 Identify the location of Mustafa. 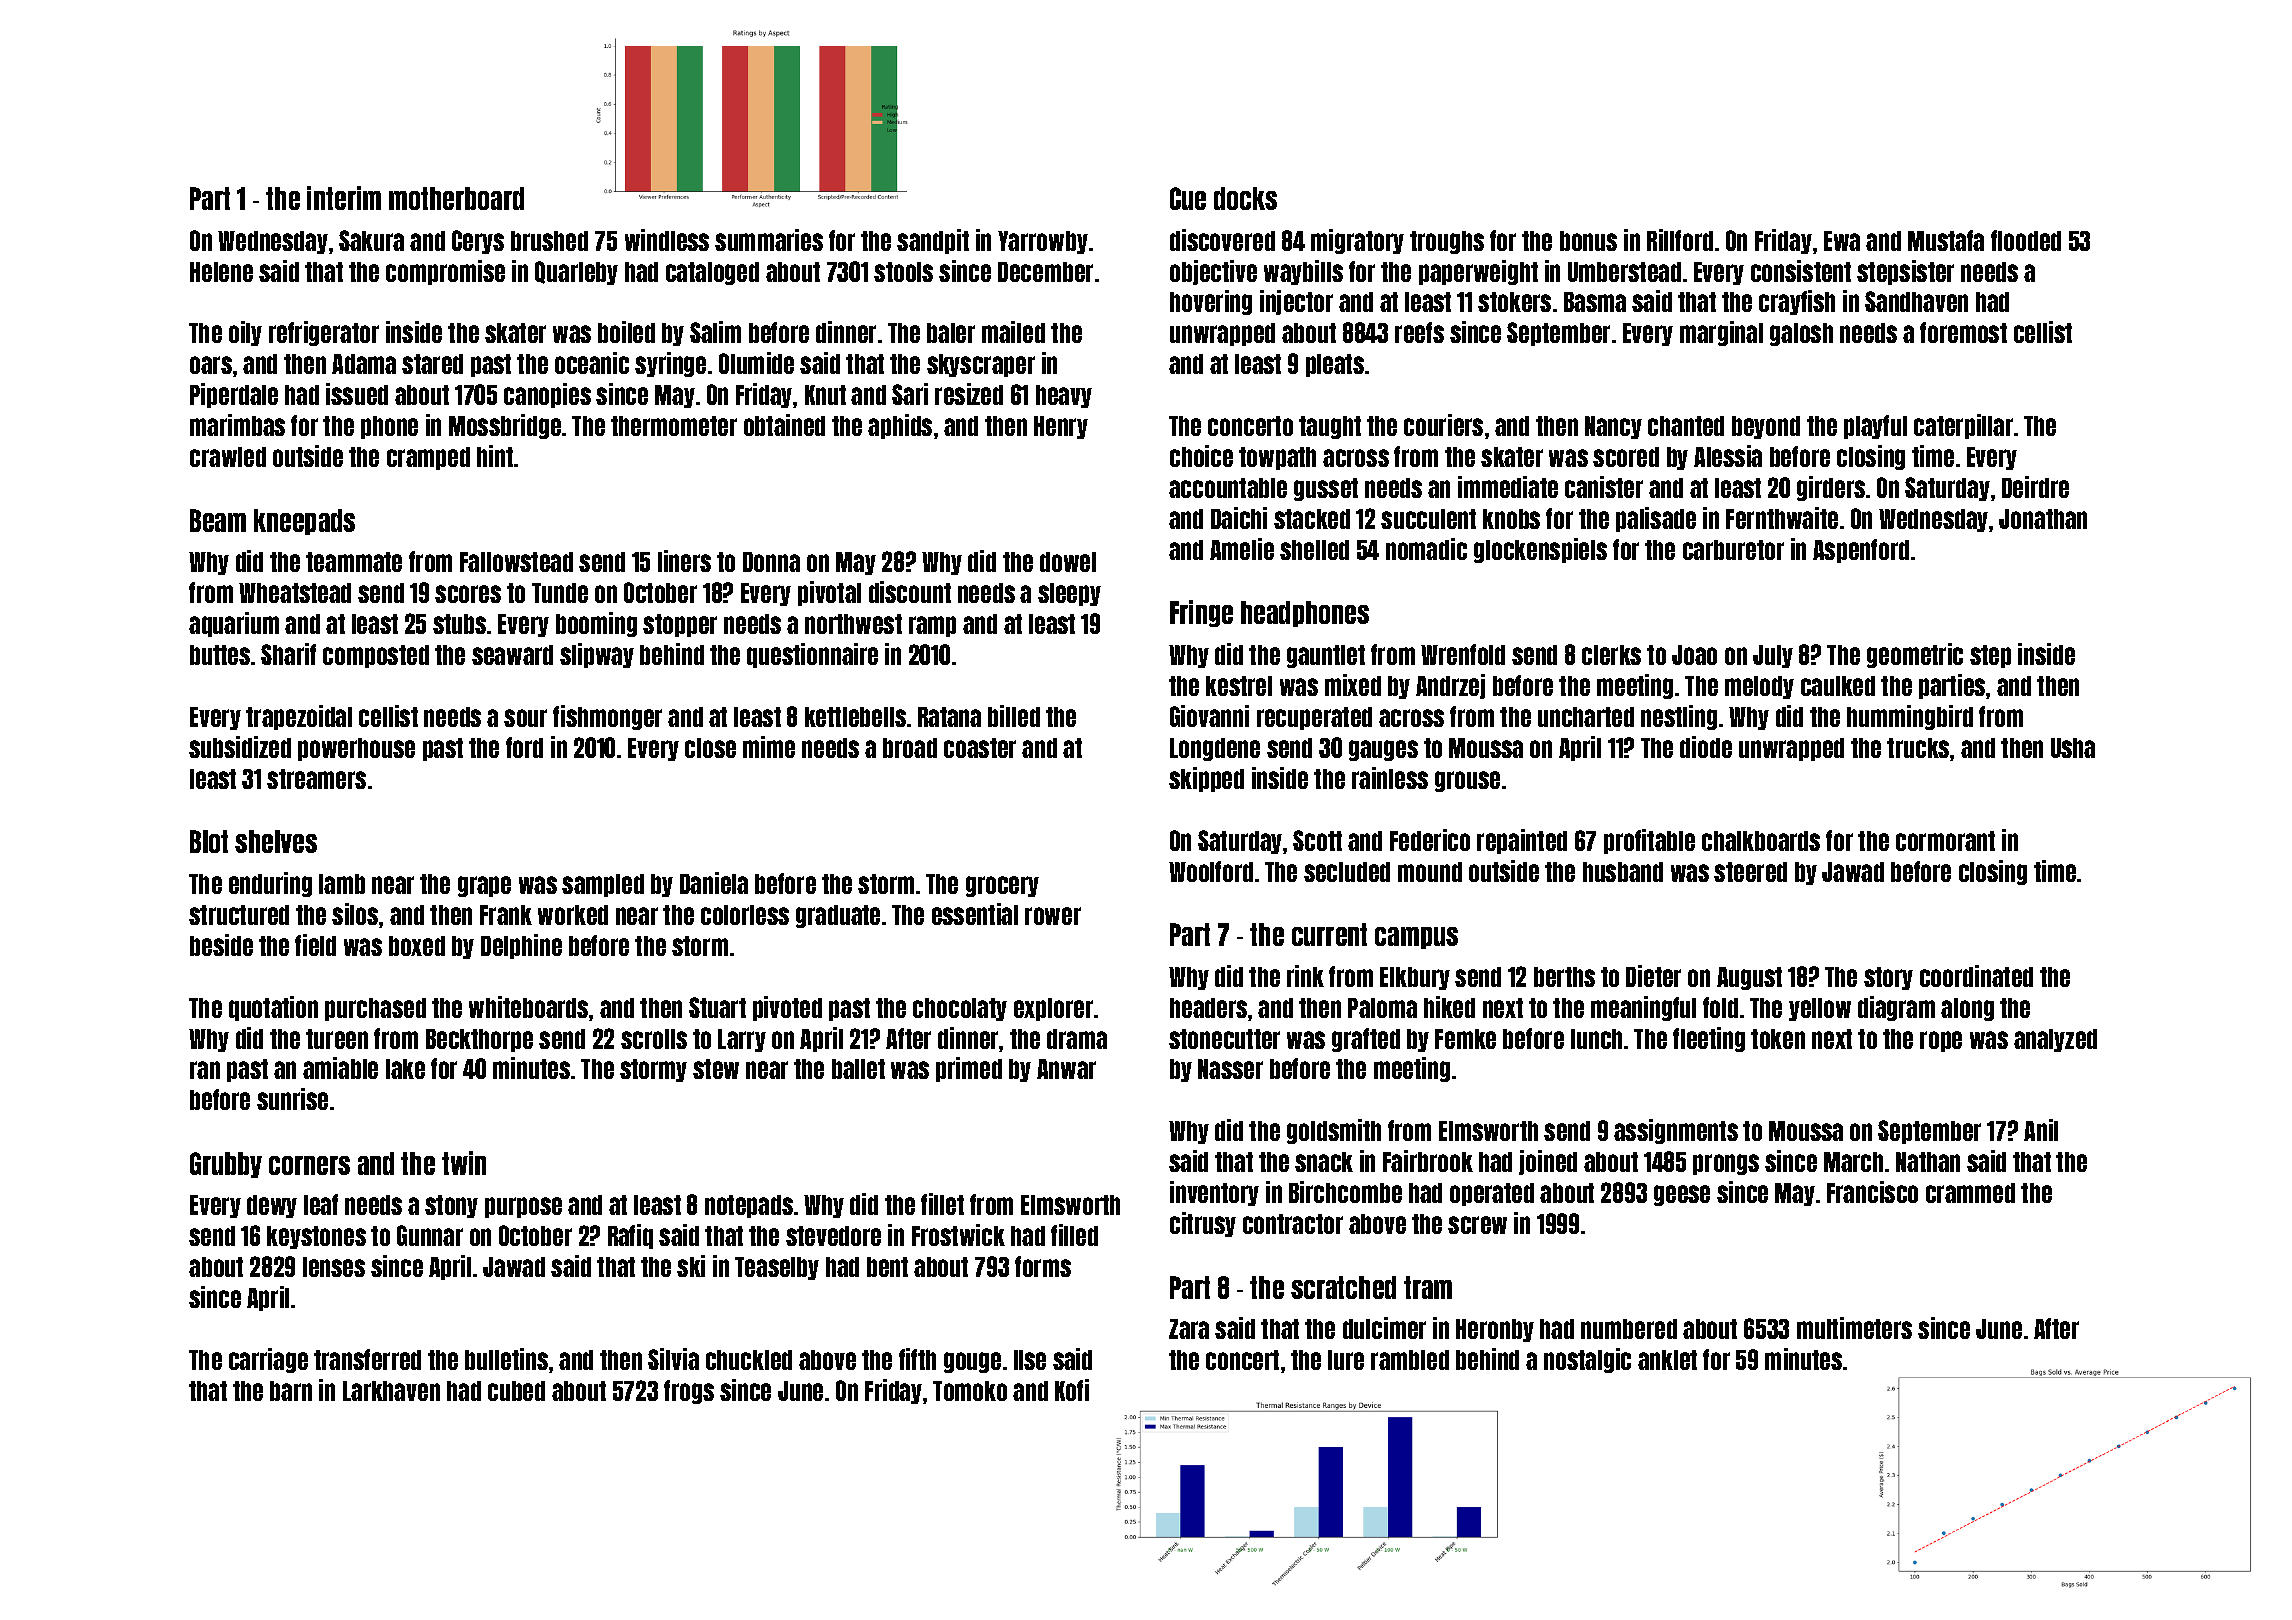
(1946, 240).
